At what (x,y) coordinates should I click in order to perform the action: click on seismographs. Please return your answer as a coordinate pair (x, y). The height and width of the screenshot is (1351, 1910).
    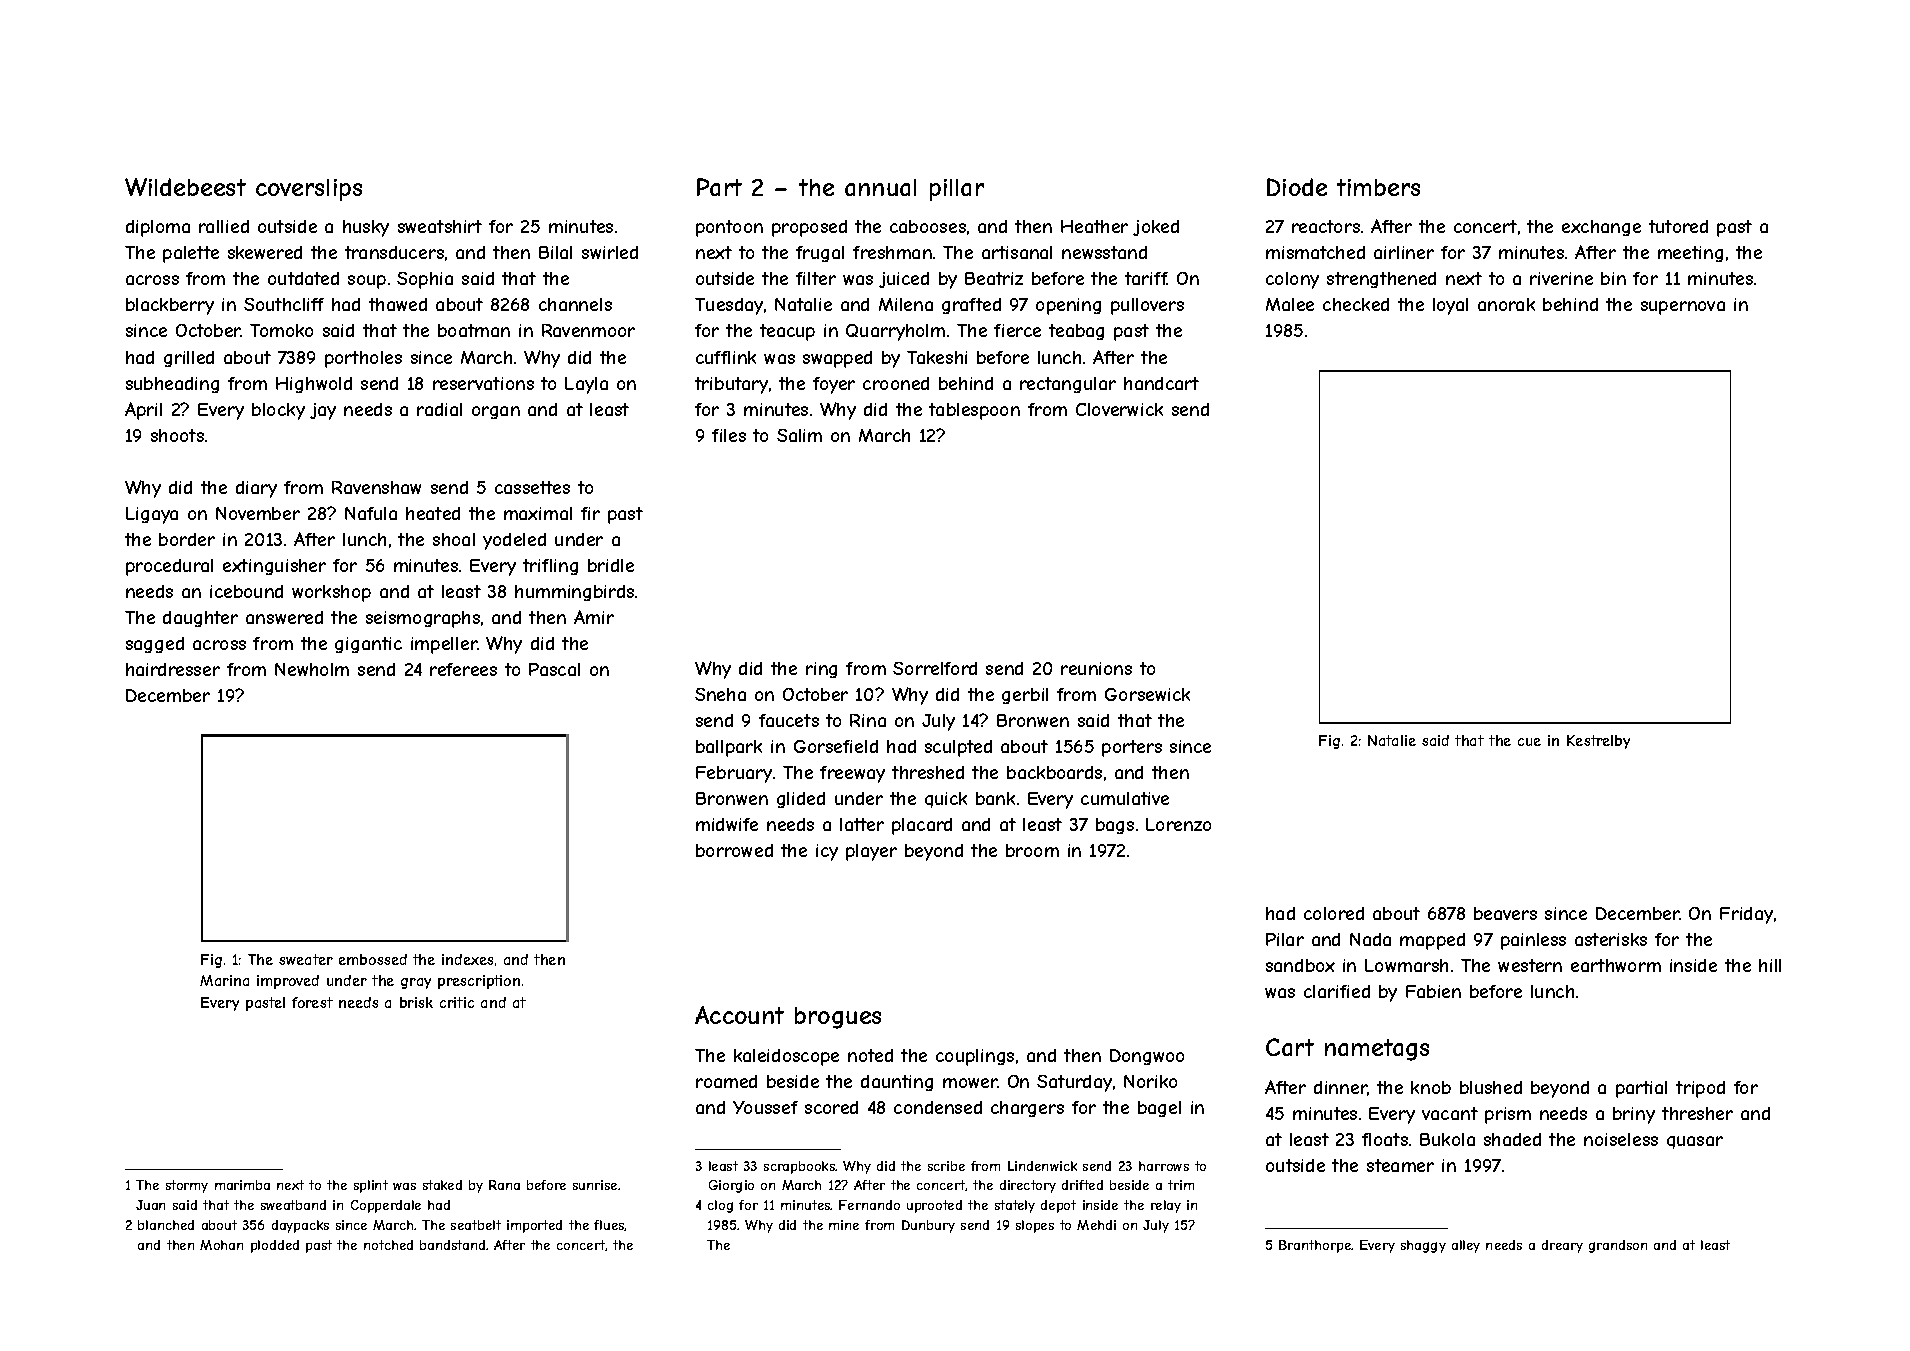
    Looking at the image, I should click on (423, 619).
